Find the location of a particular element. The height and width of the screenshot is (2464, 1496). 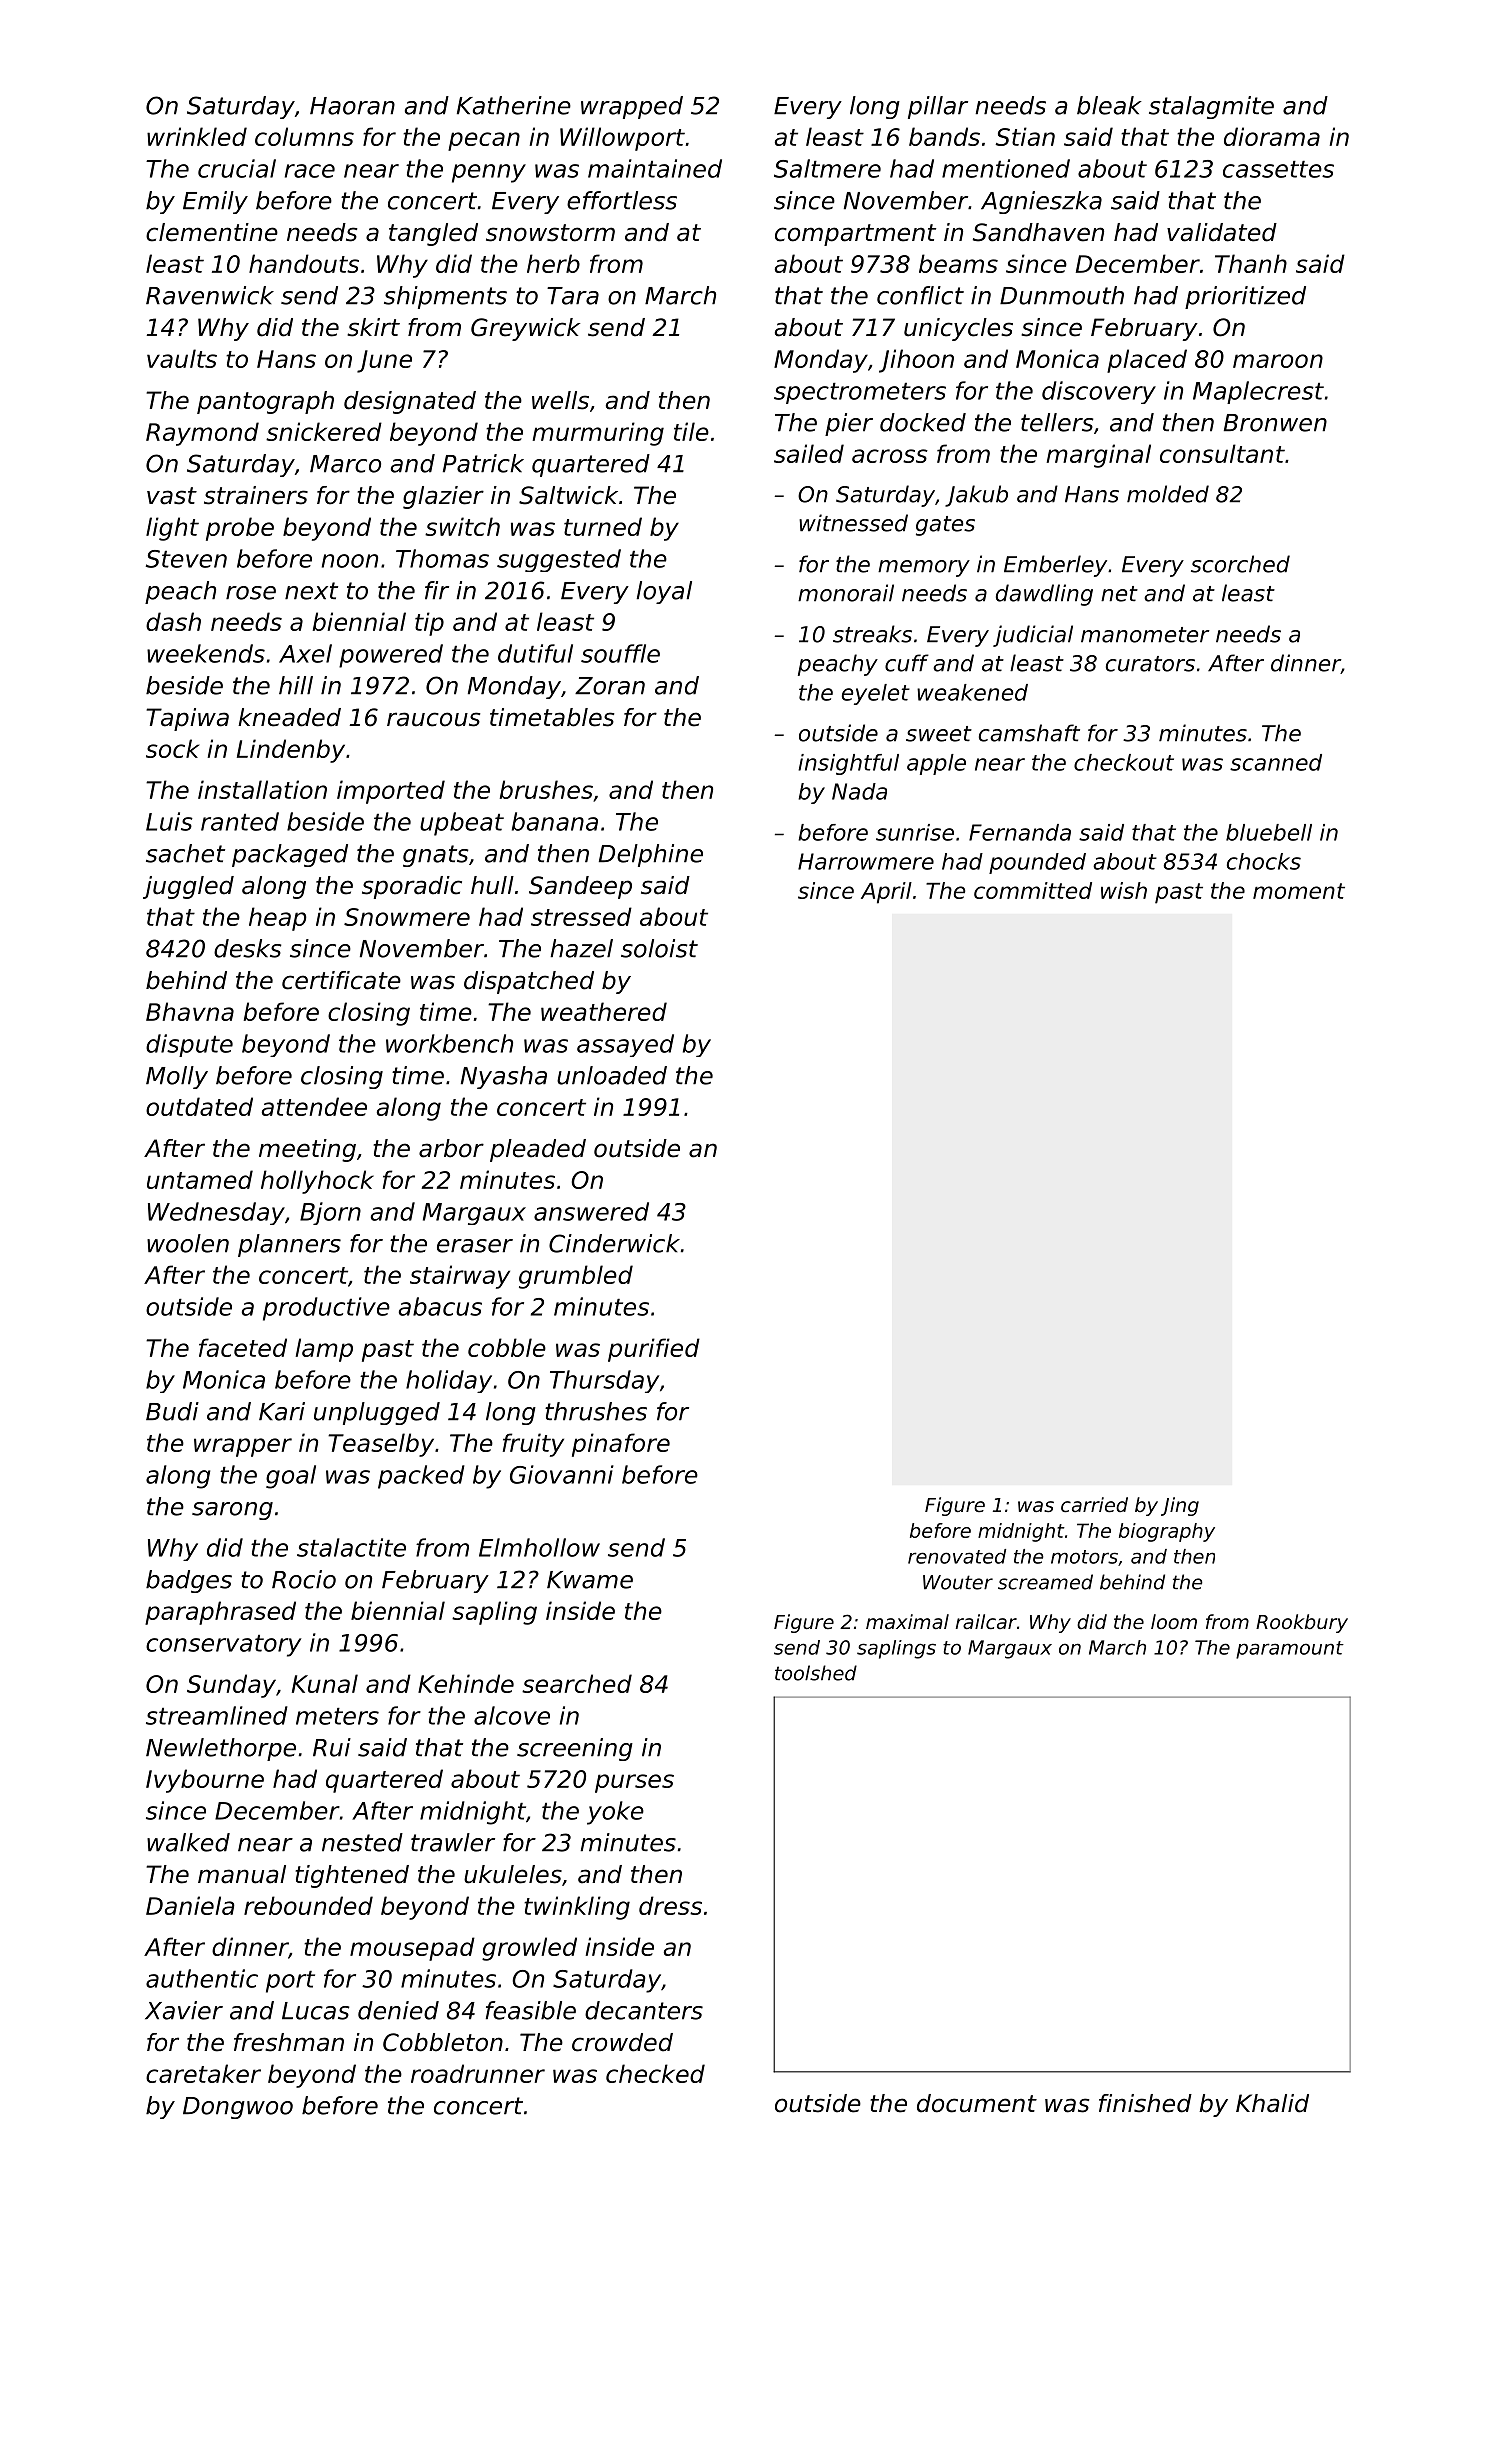

Jing is located at coordinates (1180, 1506).
